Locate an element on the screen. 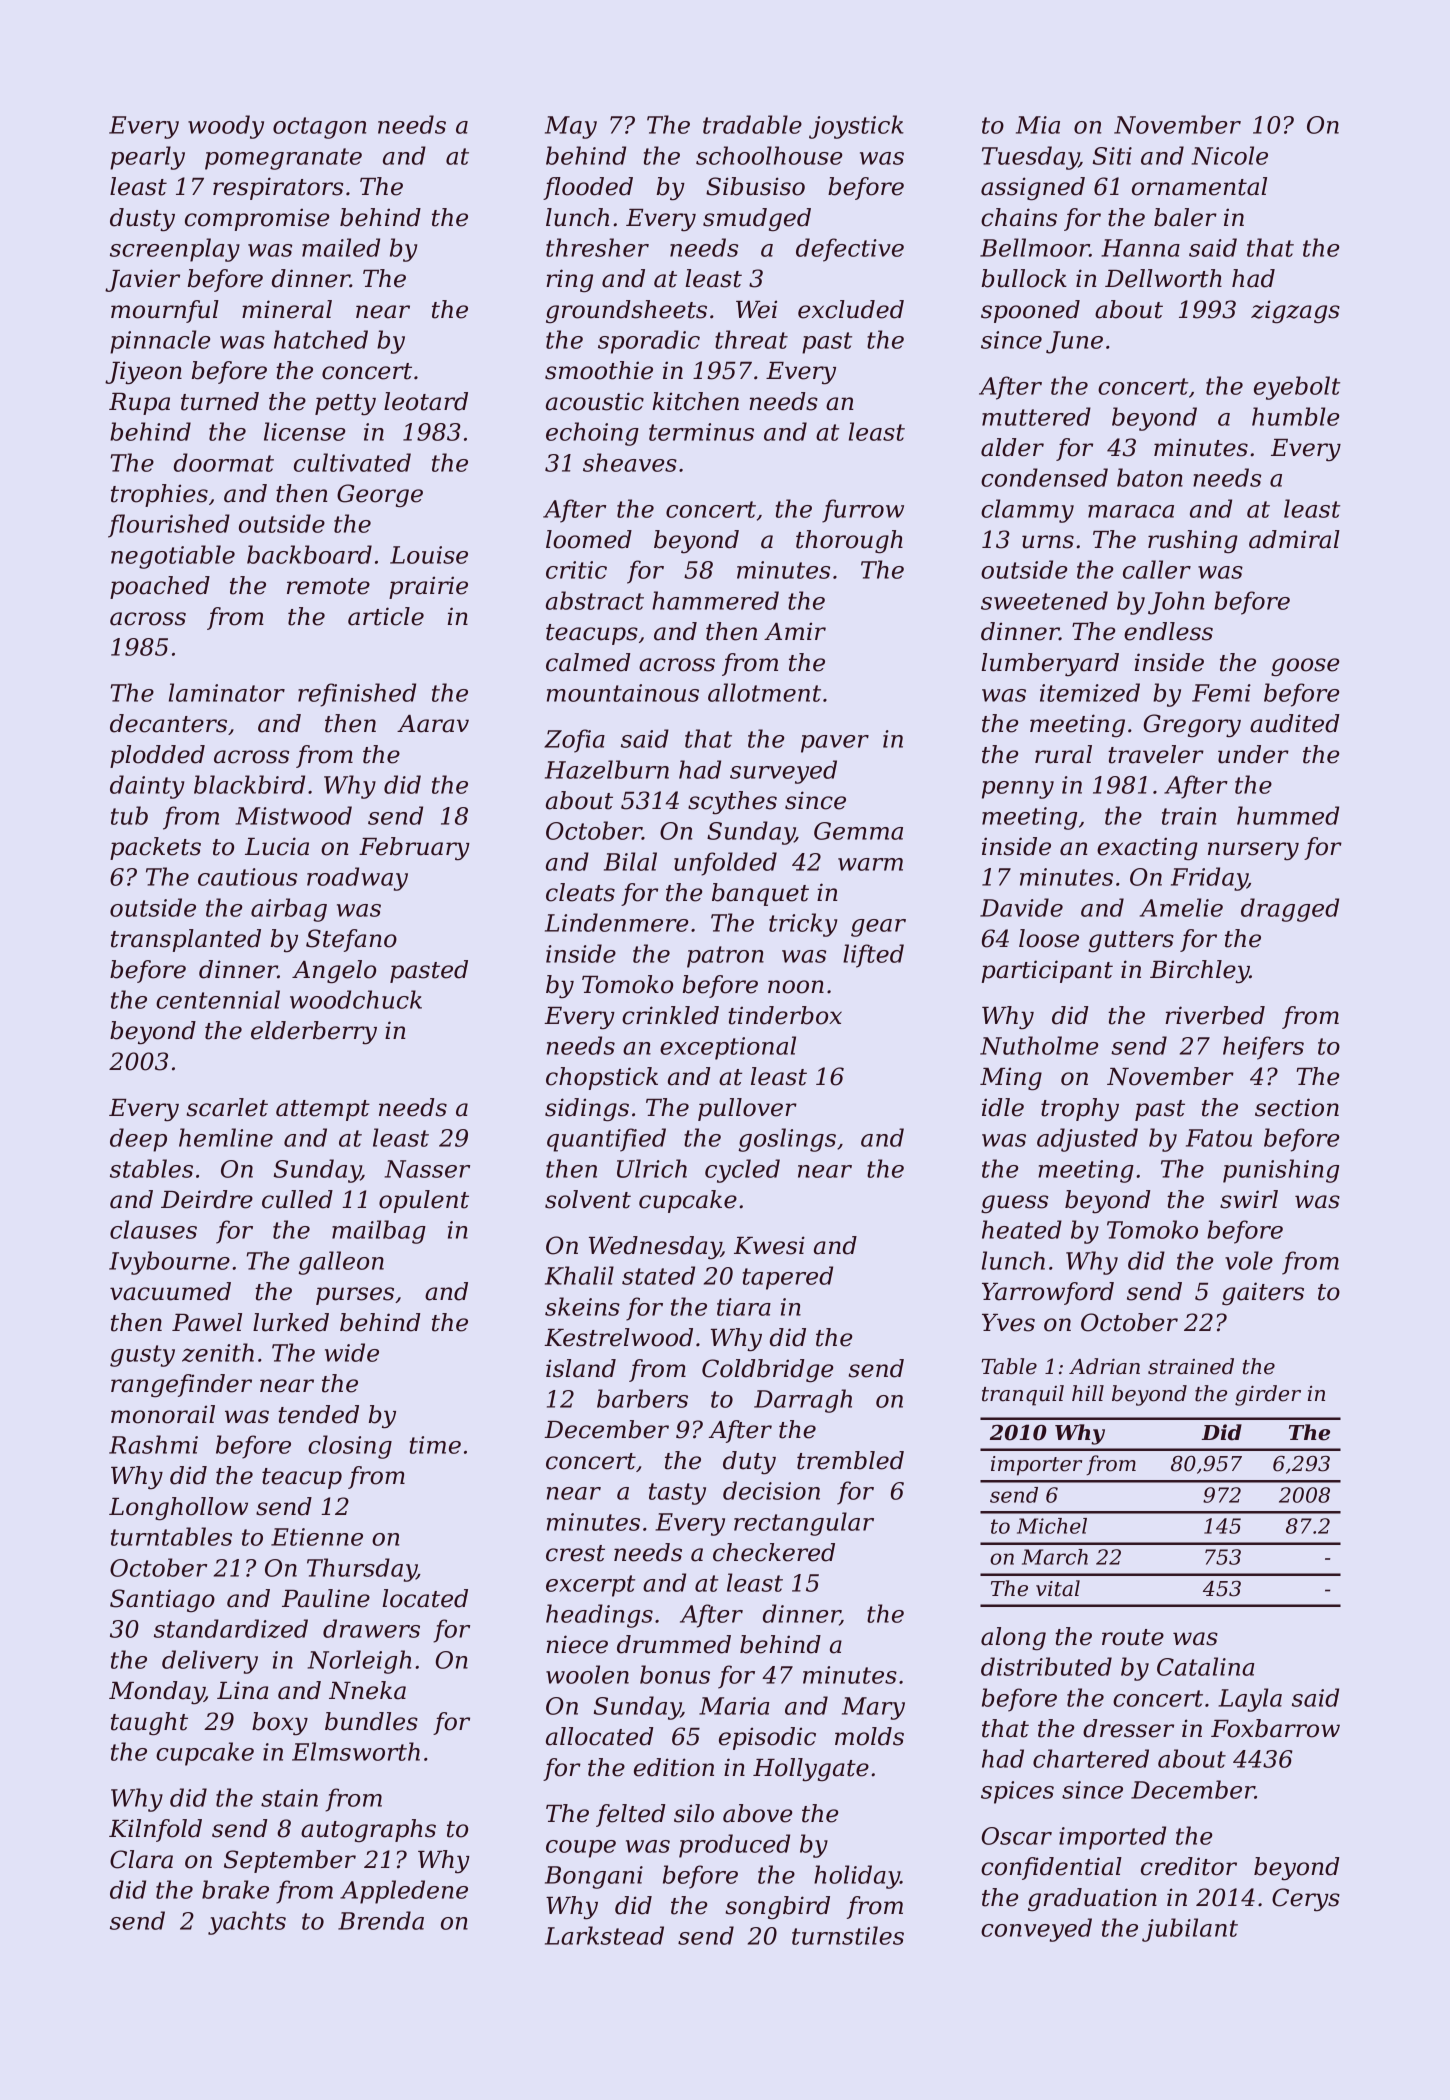  eyebolt is located at coordinates (1297, 388).
